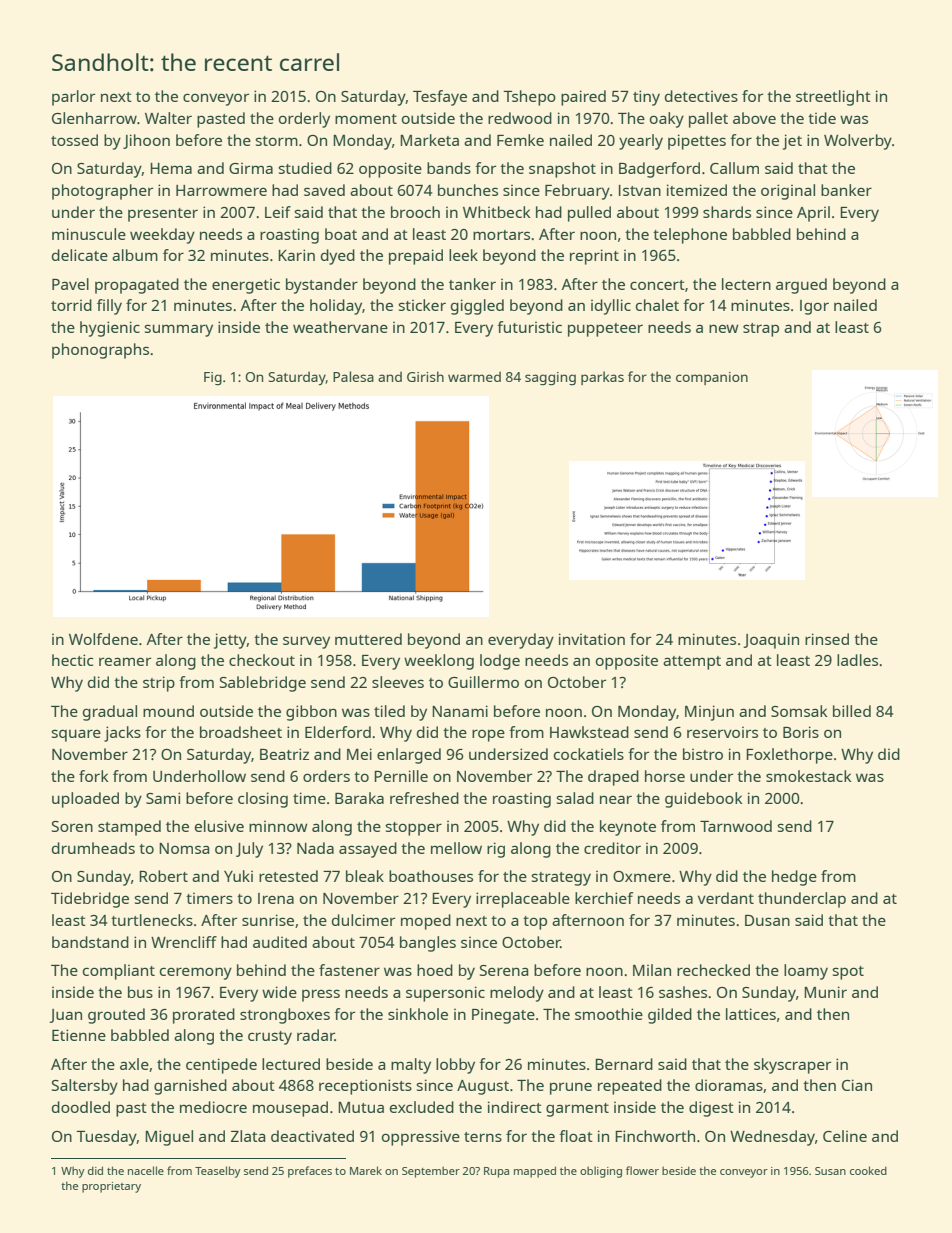 This screenshot has width=952, height=1233. I want to click on streetlight, so click(833, 98).
